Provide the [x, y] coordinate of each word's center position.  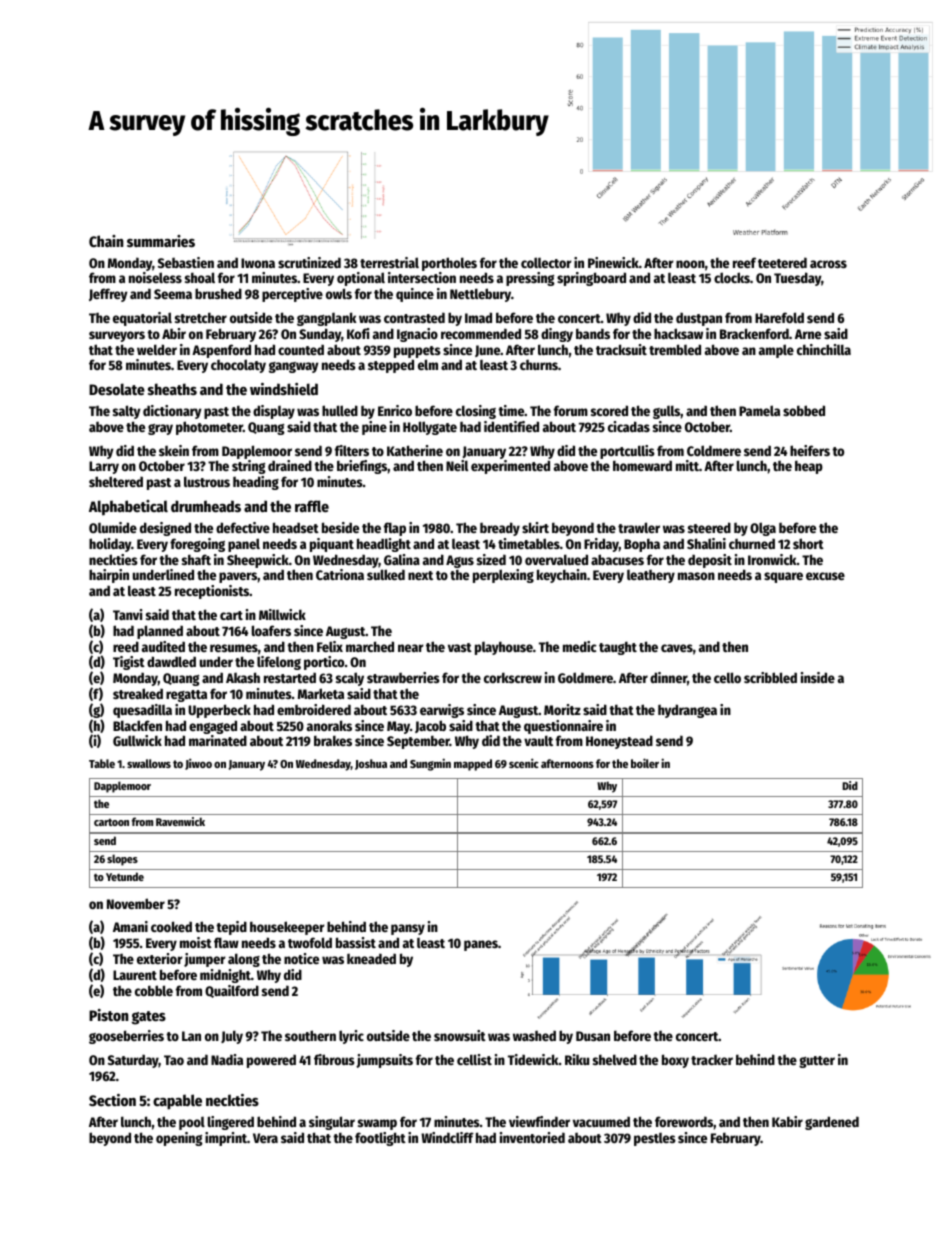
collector [546, 262]
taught [618, 648]
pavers [238, 577]
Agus [460, 561]
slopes [122, 860]
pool [192, 1123]
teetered [782, 262]
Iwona [258, 263]
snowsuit [460, 1035]
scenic [524, 763]
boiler [645, 763]
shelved [615, 1059]
